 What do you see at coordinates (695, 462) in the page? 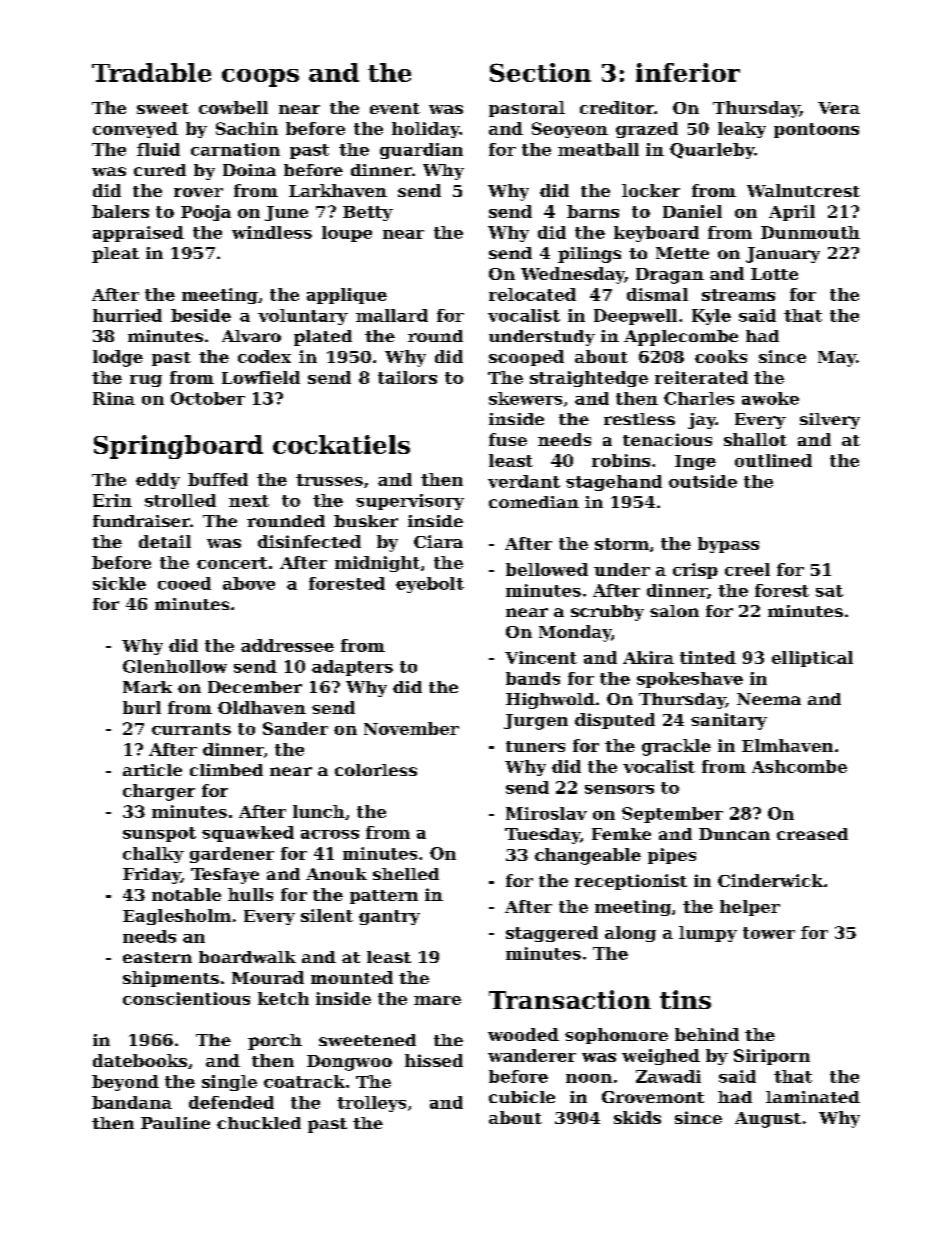
I see `Inge` at bounding box center [695, 462].
